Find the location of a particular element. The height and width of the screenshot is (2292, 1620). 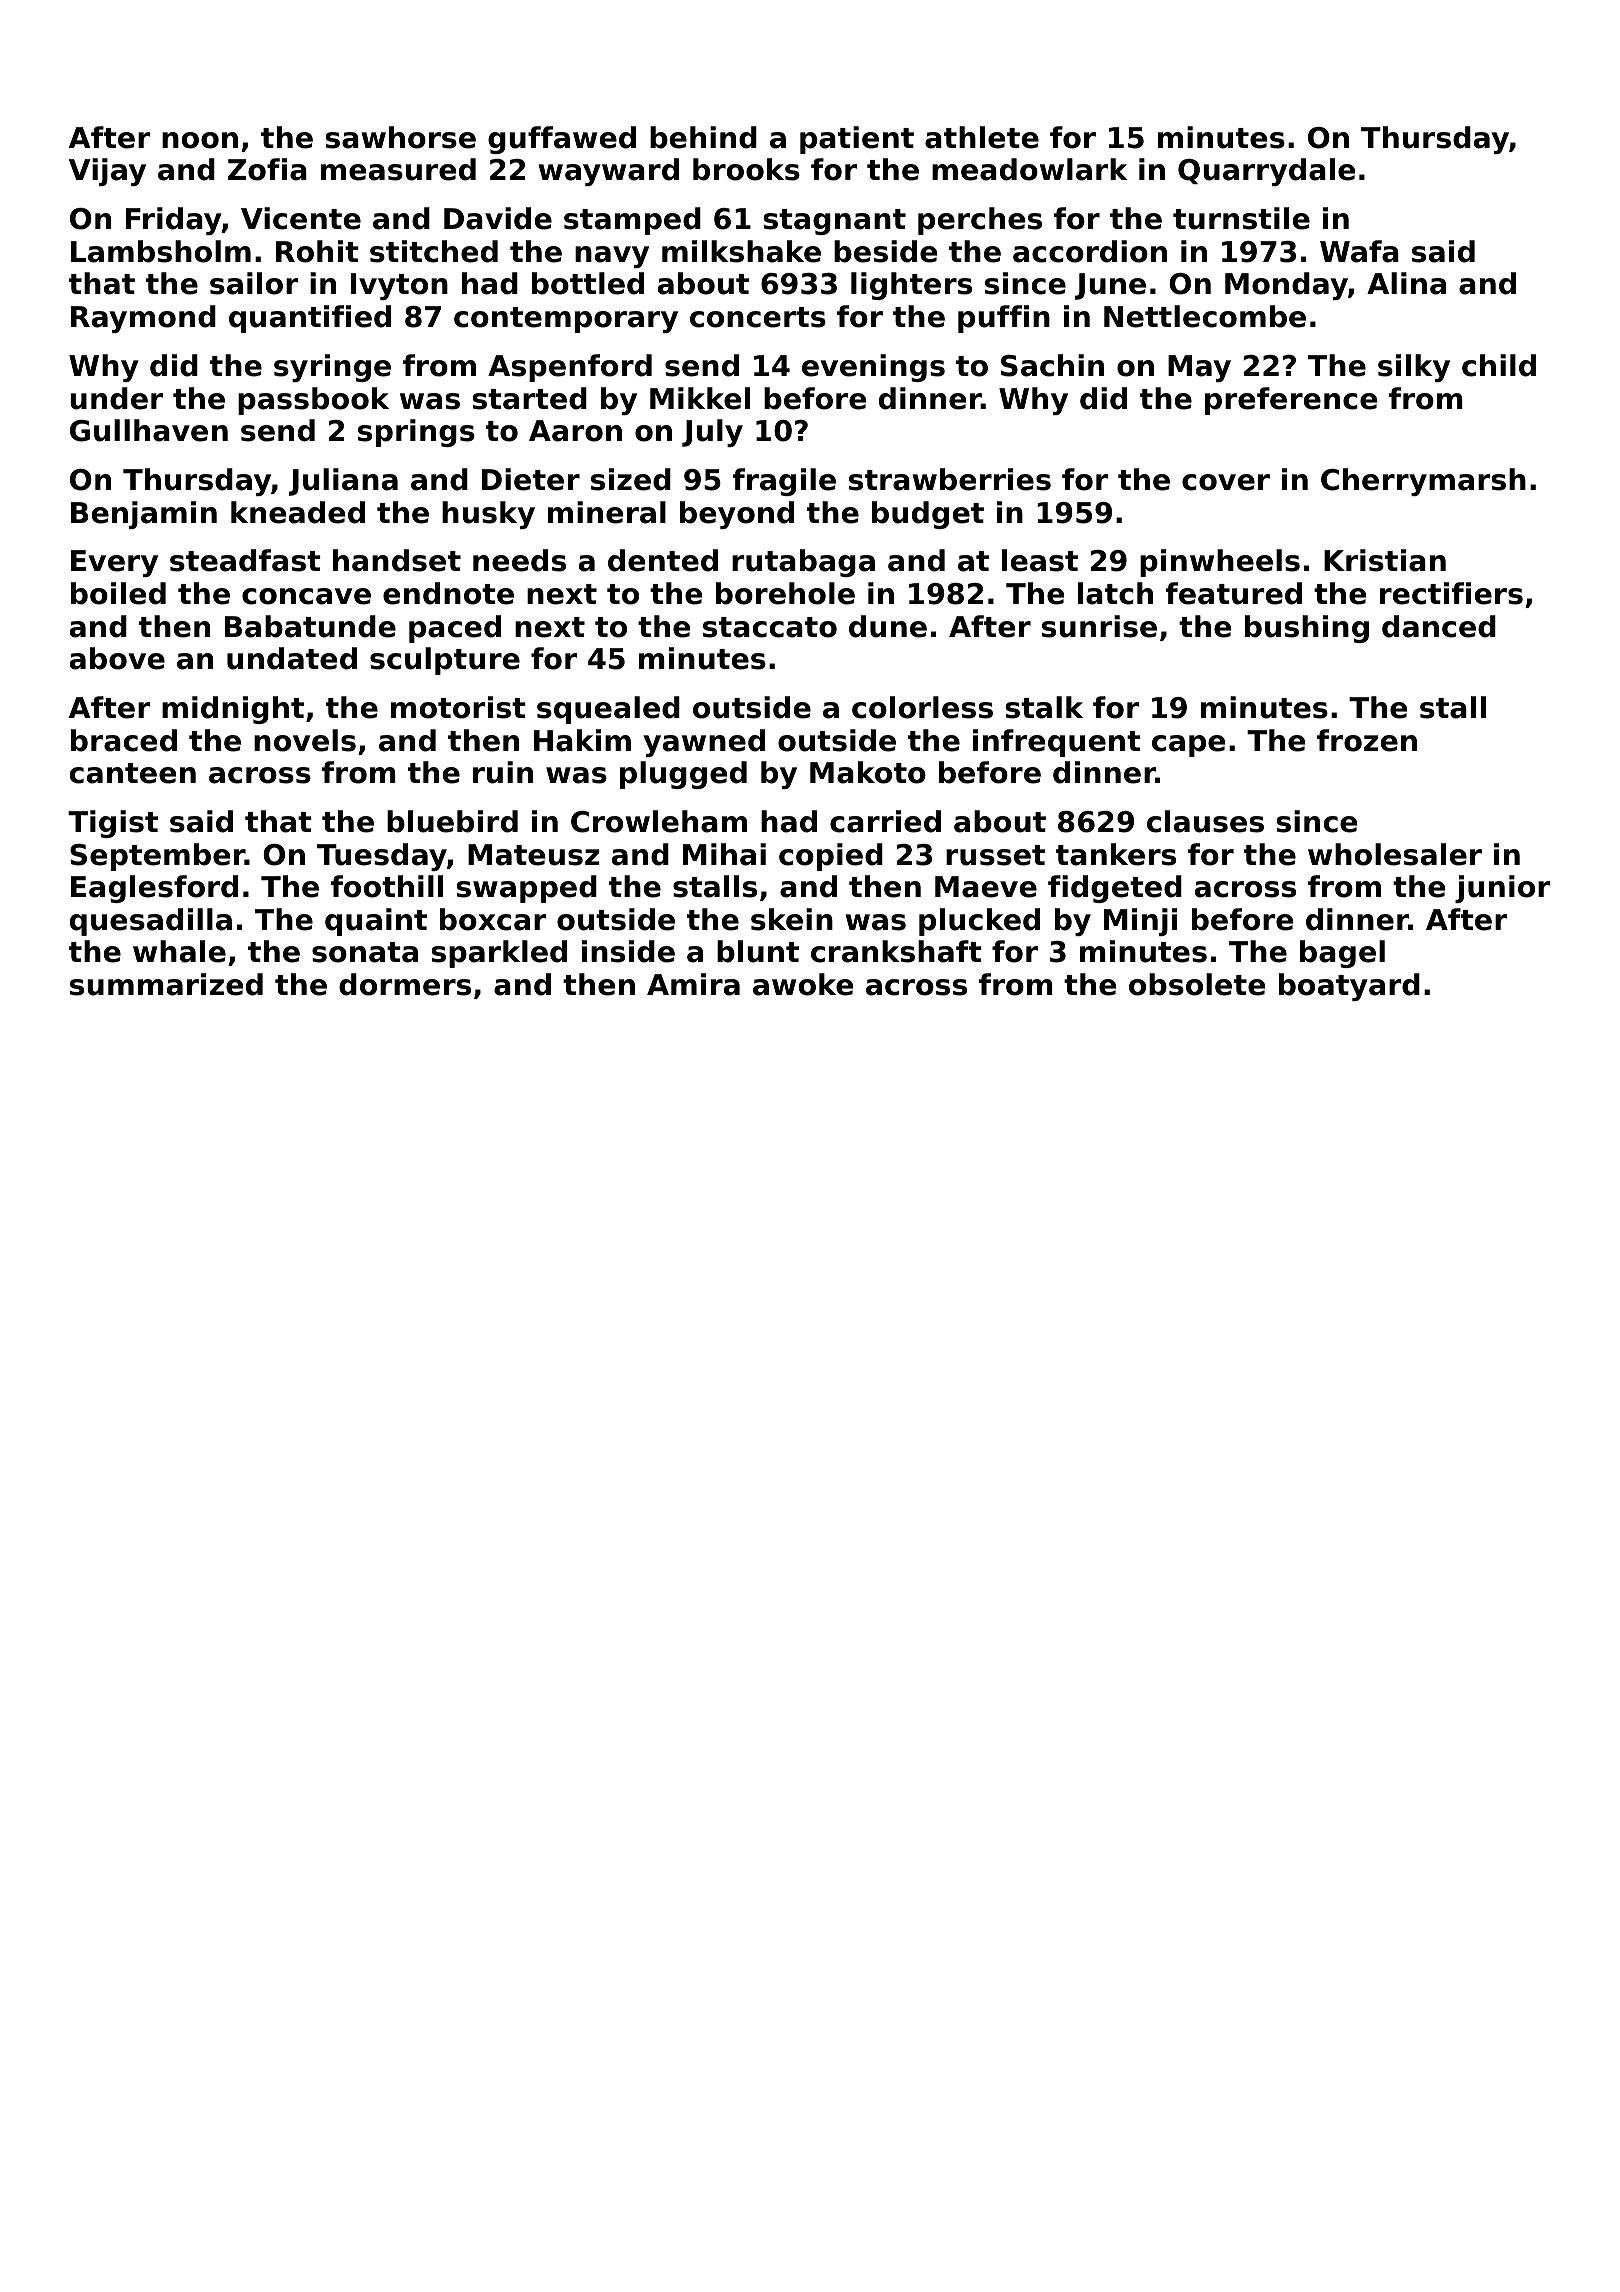

springs is located at coordinates (416, 433).
